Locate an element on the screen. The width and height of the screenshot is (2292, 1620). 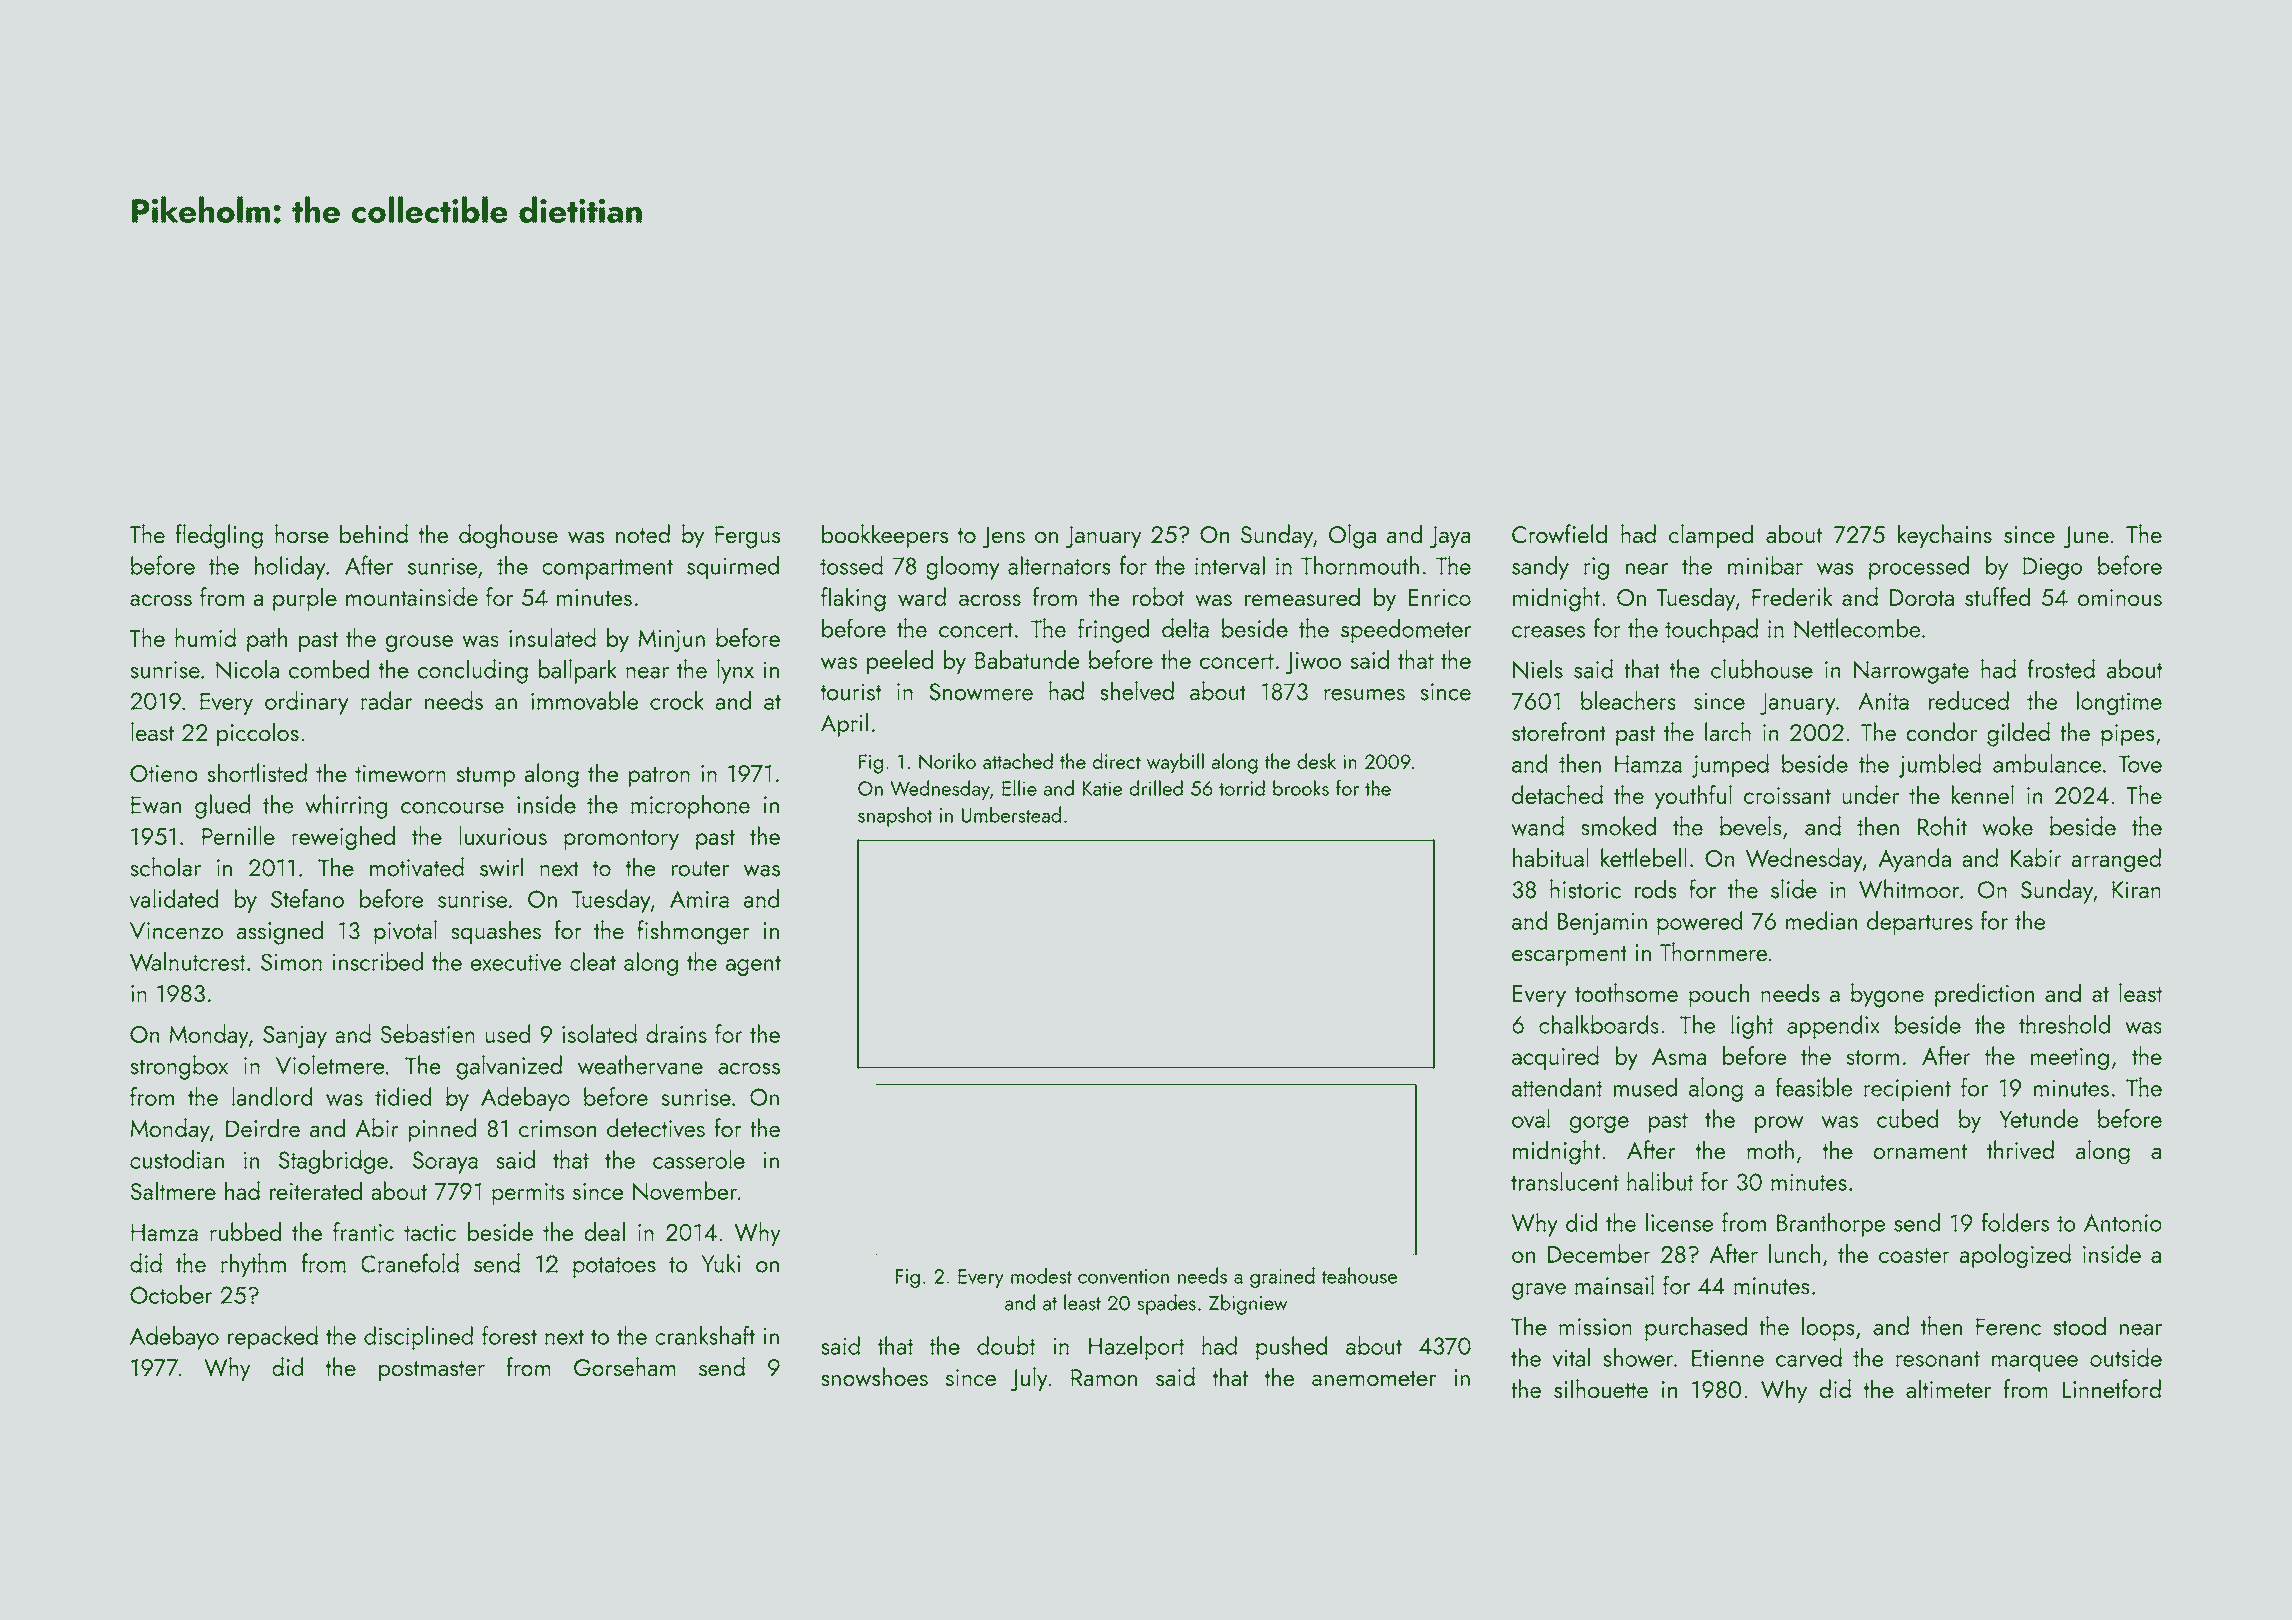
Anita is located at coordinates (1883, 701).
